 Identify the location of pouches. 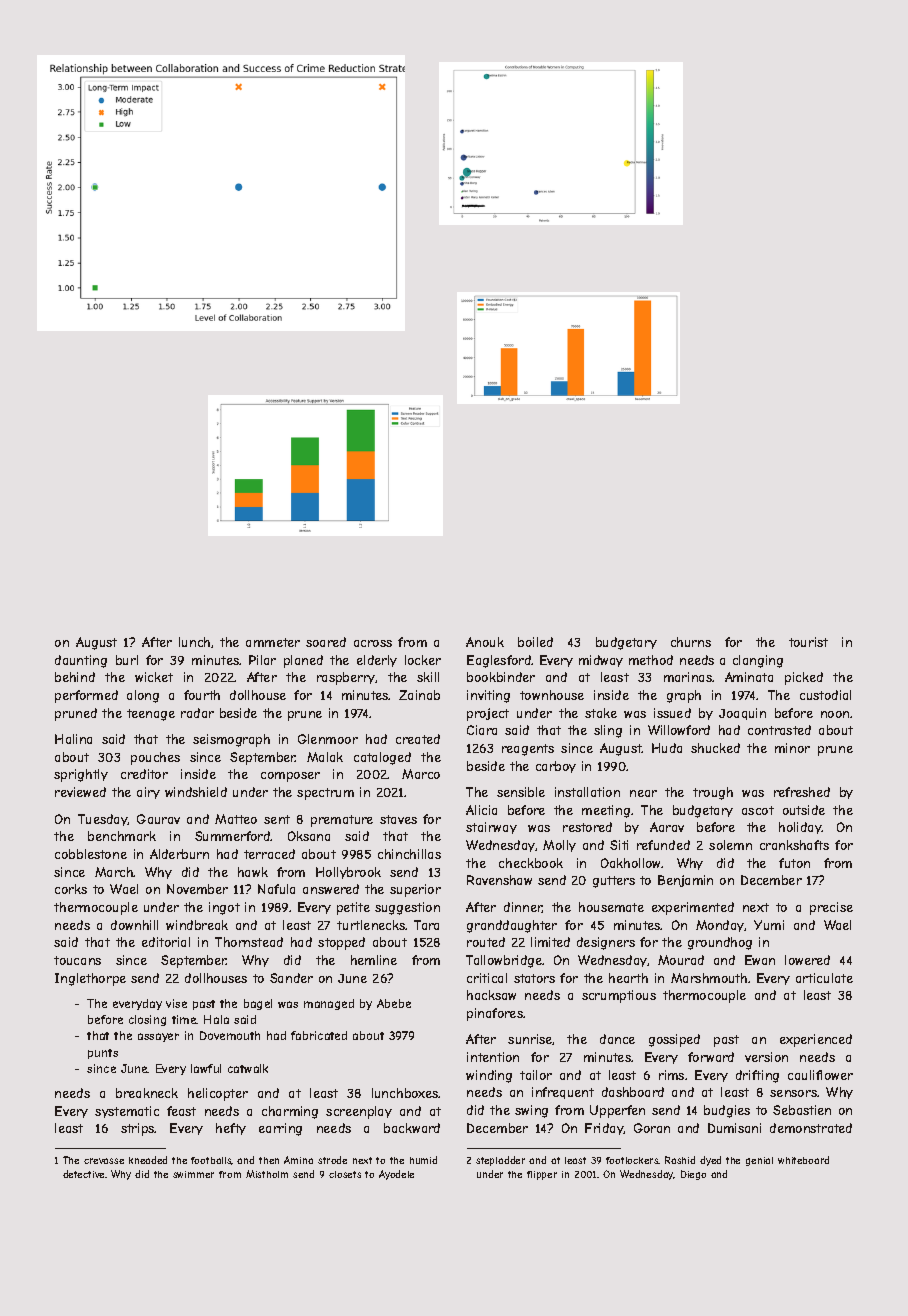
(155, 758).
